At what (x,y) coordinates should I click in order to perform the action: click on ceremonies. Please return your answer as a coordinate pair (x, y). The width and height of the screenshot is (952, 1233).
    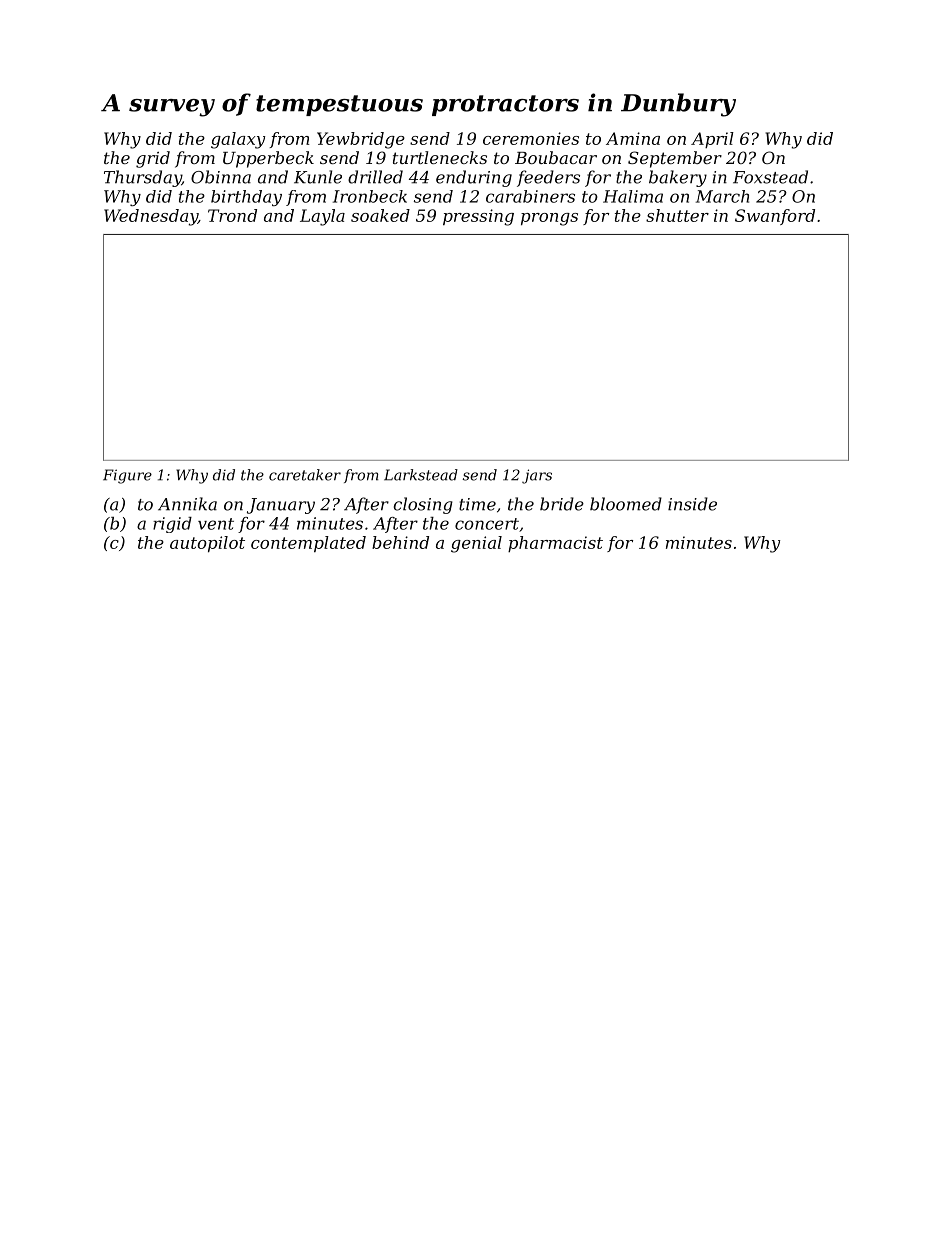
    Looking at the image, I should click on (531, 138).
